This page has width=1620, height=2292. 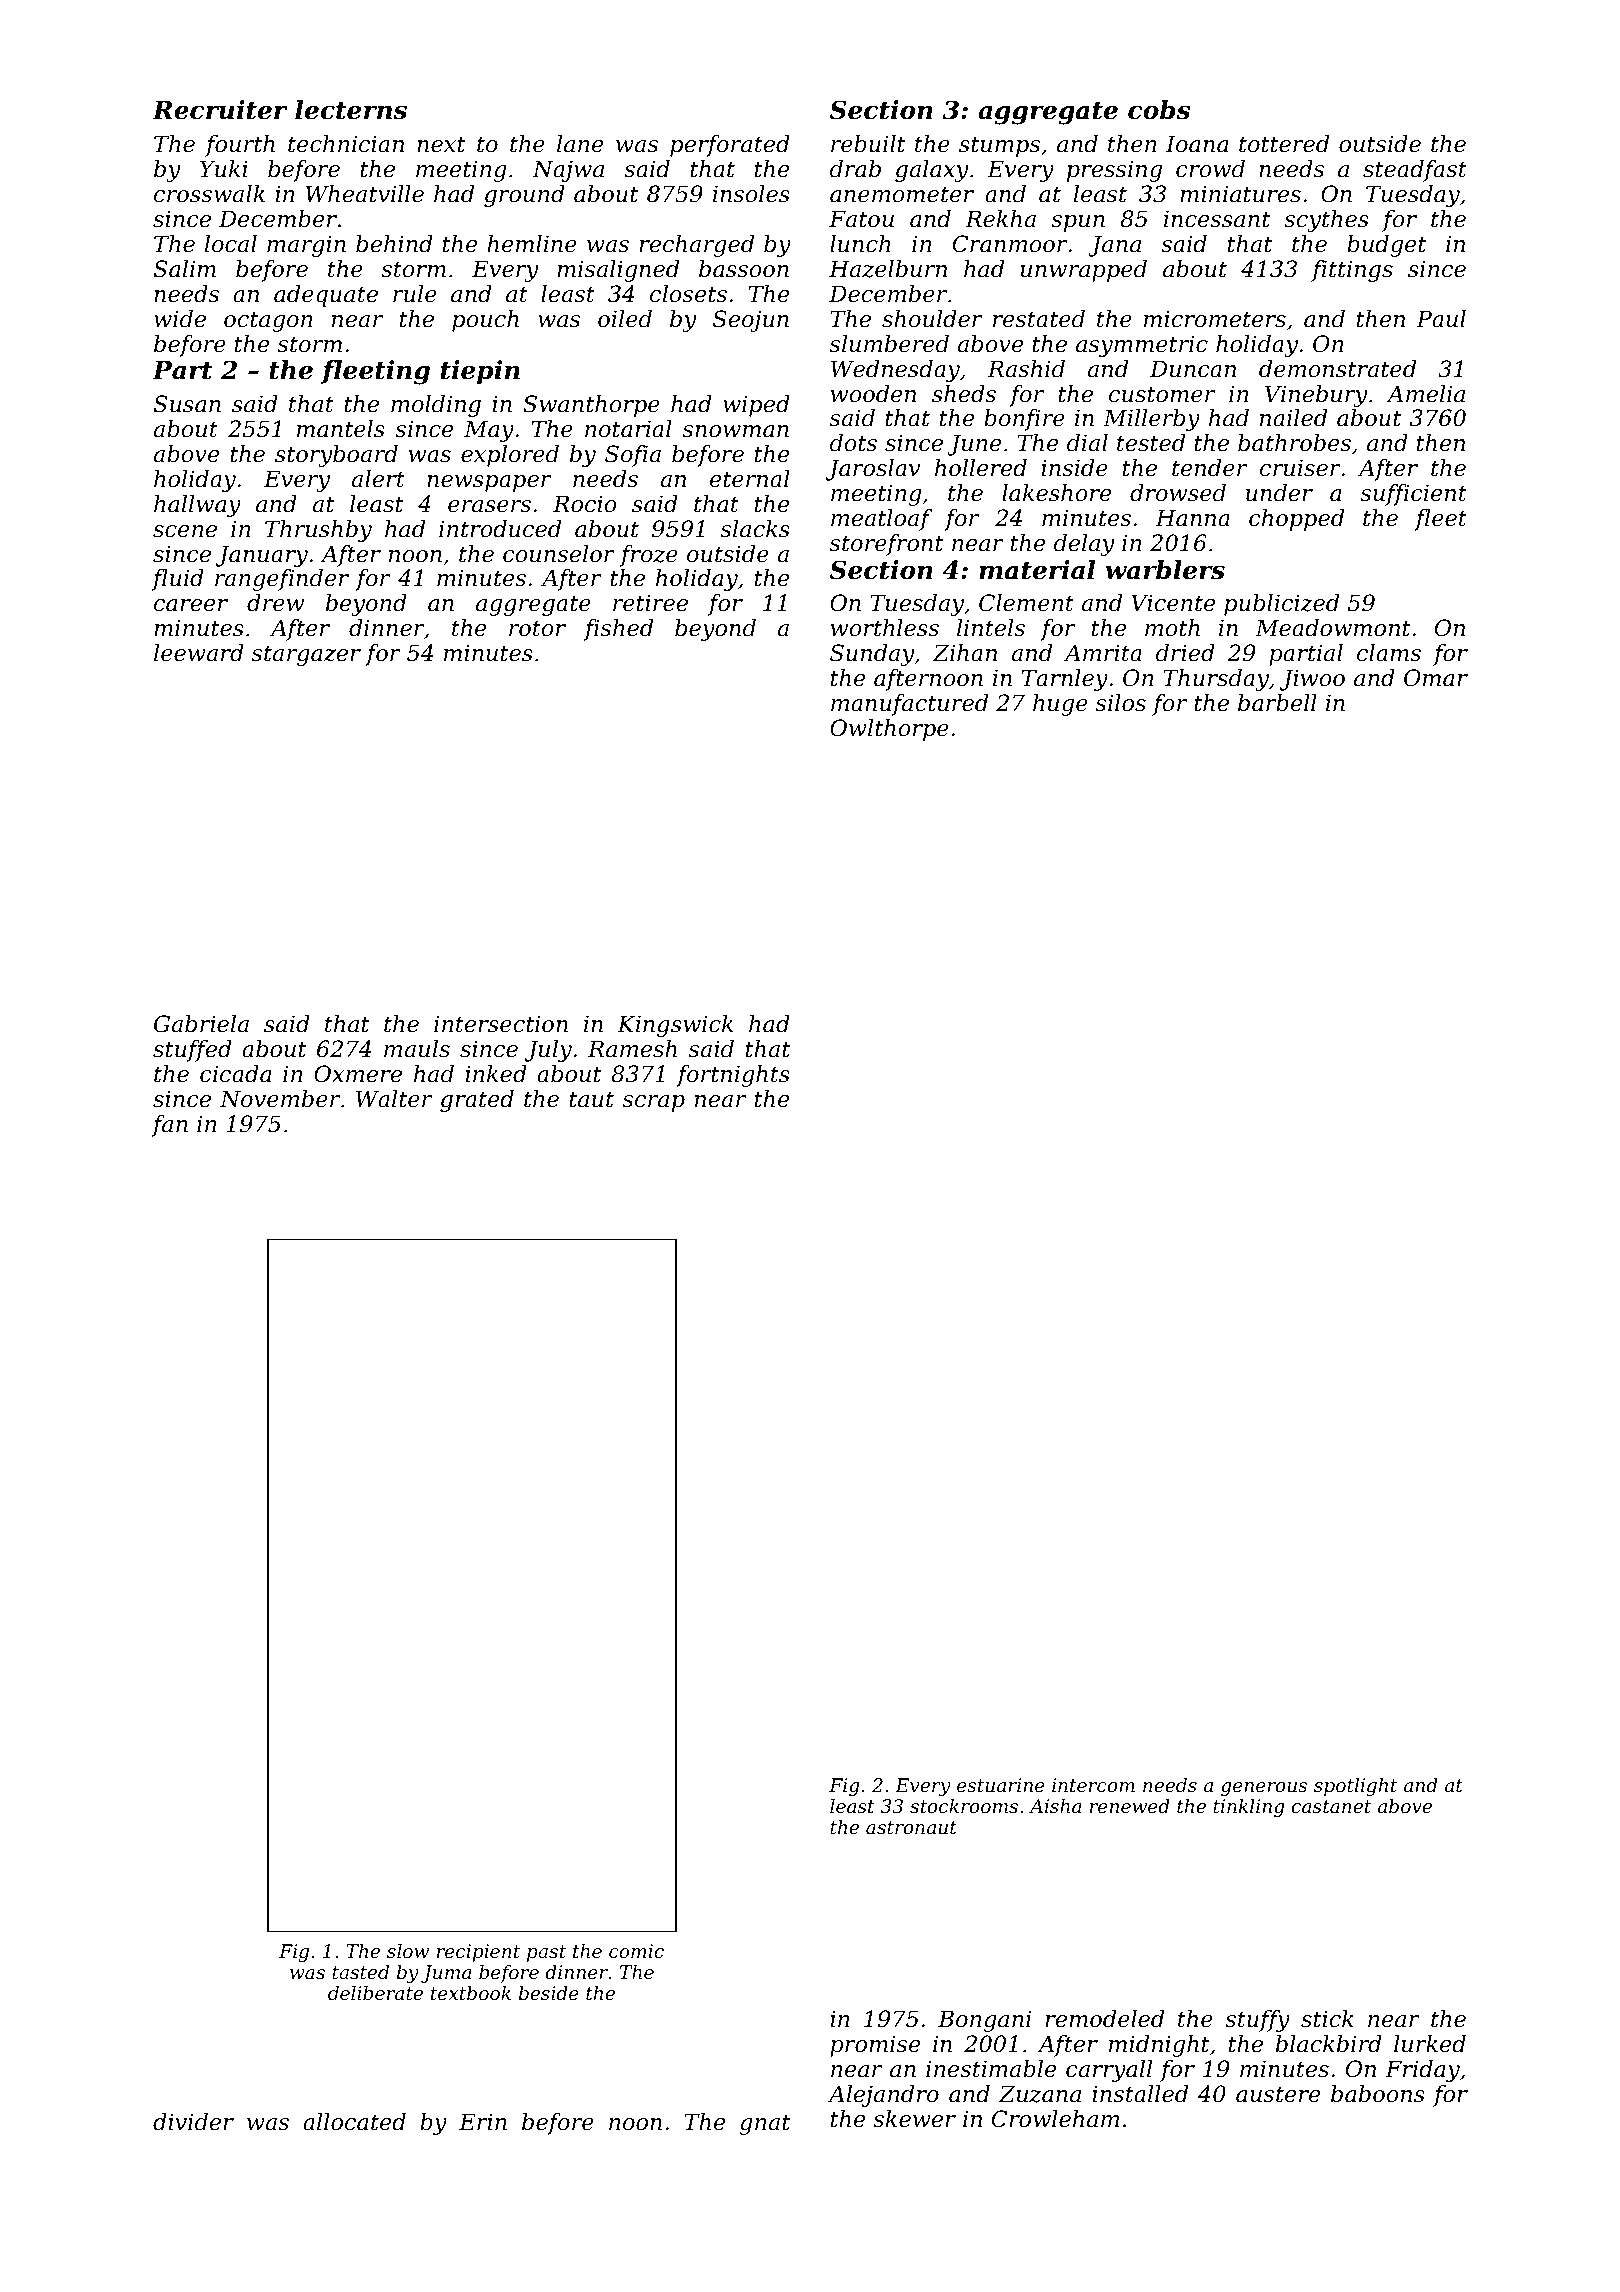 I want to click on astronaut, so click(x=911, y=1827).
